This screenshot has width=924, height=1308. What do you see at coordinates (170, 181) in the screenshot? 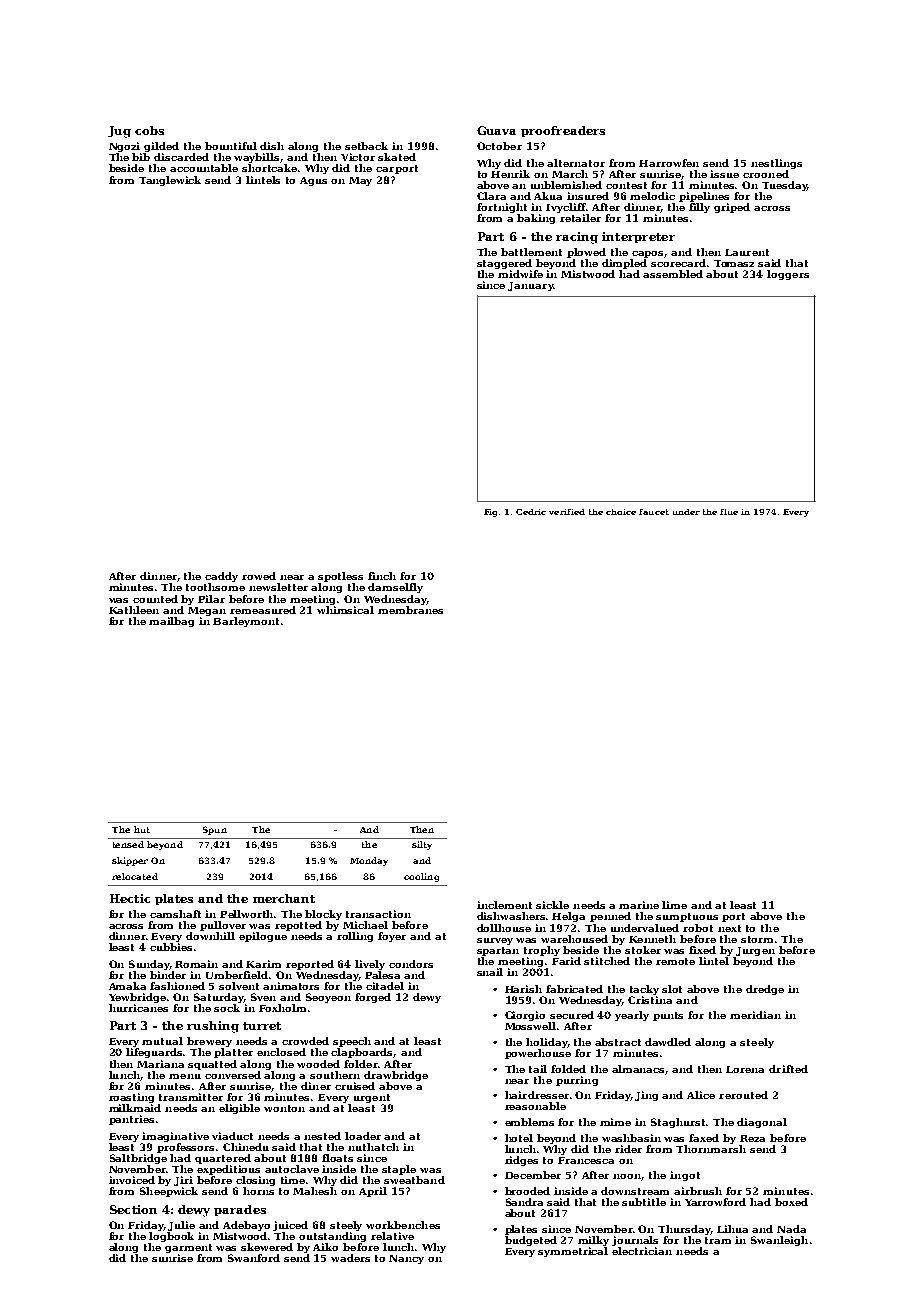
I see `Tanglewick` at bounding box center [170, 181].
